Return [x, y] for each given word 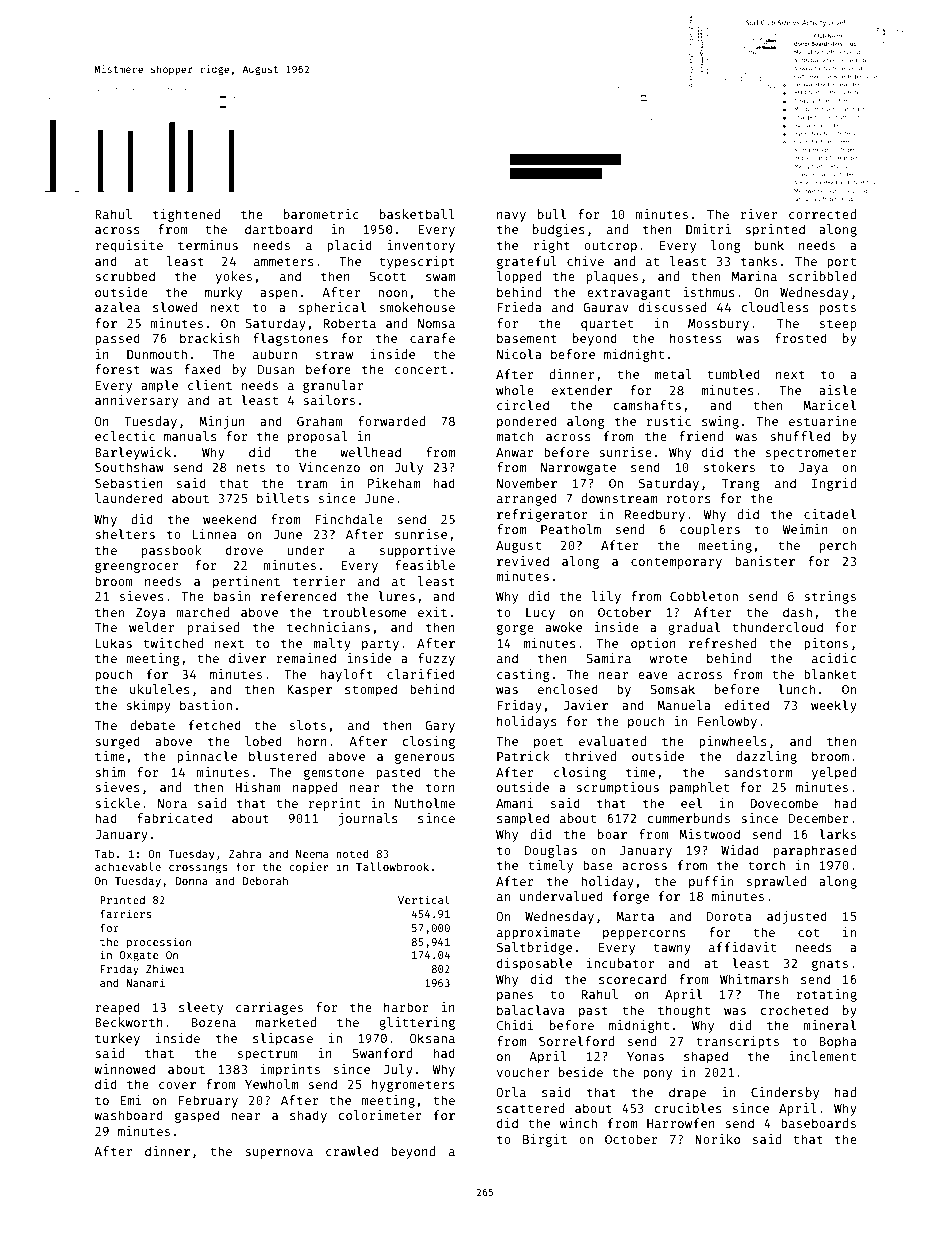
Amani [515, 803]
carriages [269, 1008]
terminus [208, 245]
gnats [830, 965]
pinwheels [733, 742]
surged [117, 742]
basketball [417, 214]
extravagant [628, 294]
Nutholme [425, 803]
